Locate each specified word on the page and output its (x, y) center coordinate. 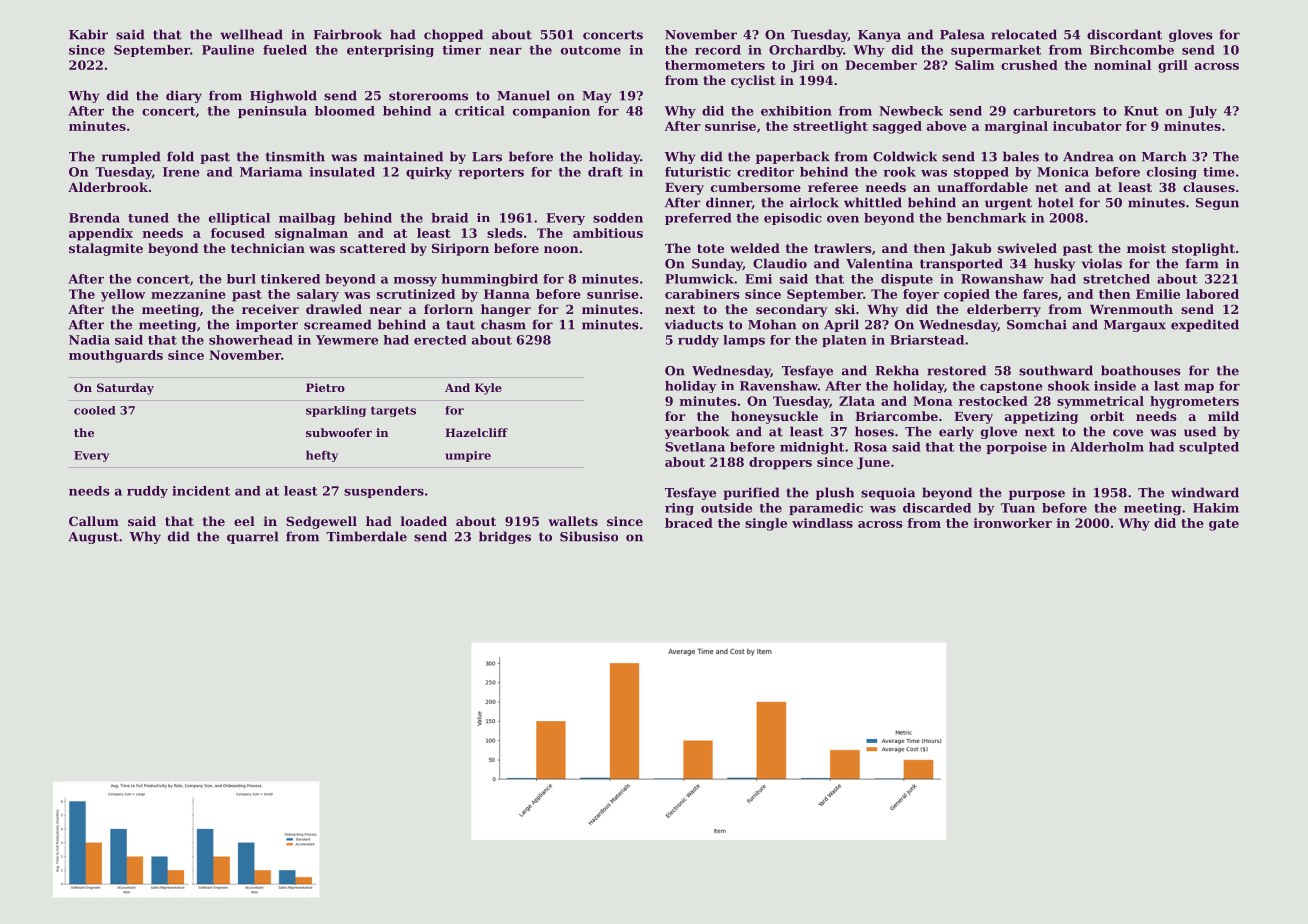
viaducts (694, 324)
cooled (95, 410)
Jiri (802, 66)
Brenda (94, 218)
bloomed (345, 111)
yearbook (697, 432)
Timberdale (366, 536)
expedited (1205, 325)
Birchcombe (1132, 50)
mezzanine (188, 294)
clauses (1209, 187)
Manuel (523, 95)
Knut (1141, 111)
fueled (285, 50)
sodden (618, 218)
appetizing (1041, 417)
